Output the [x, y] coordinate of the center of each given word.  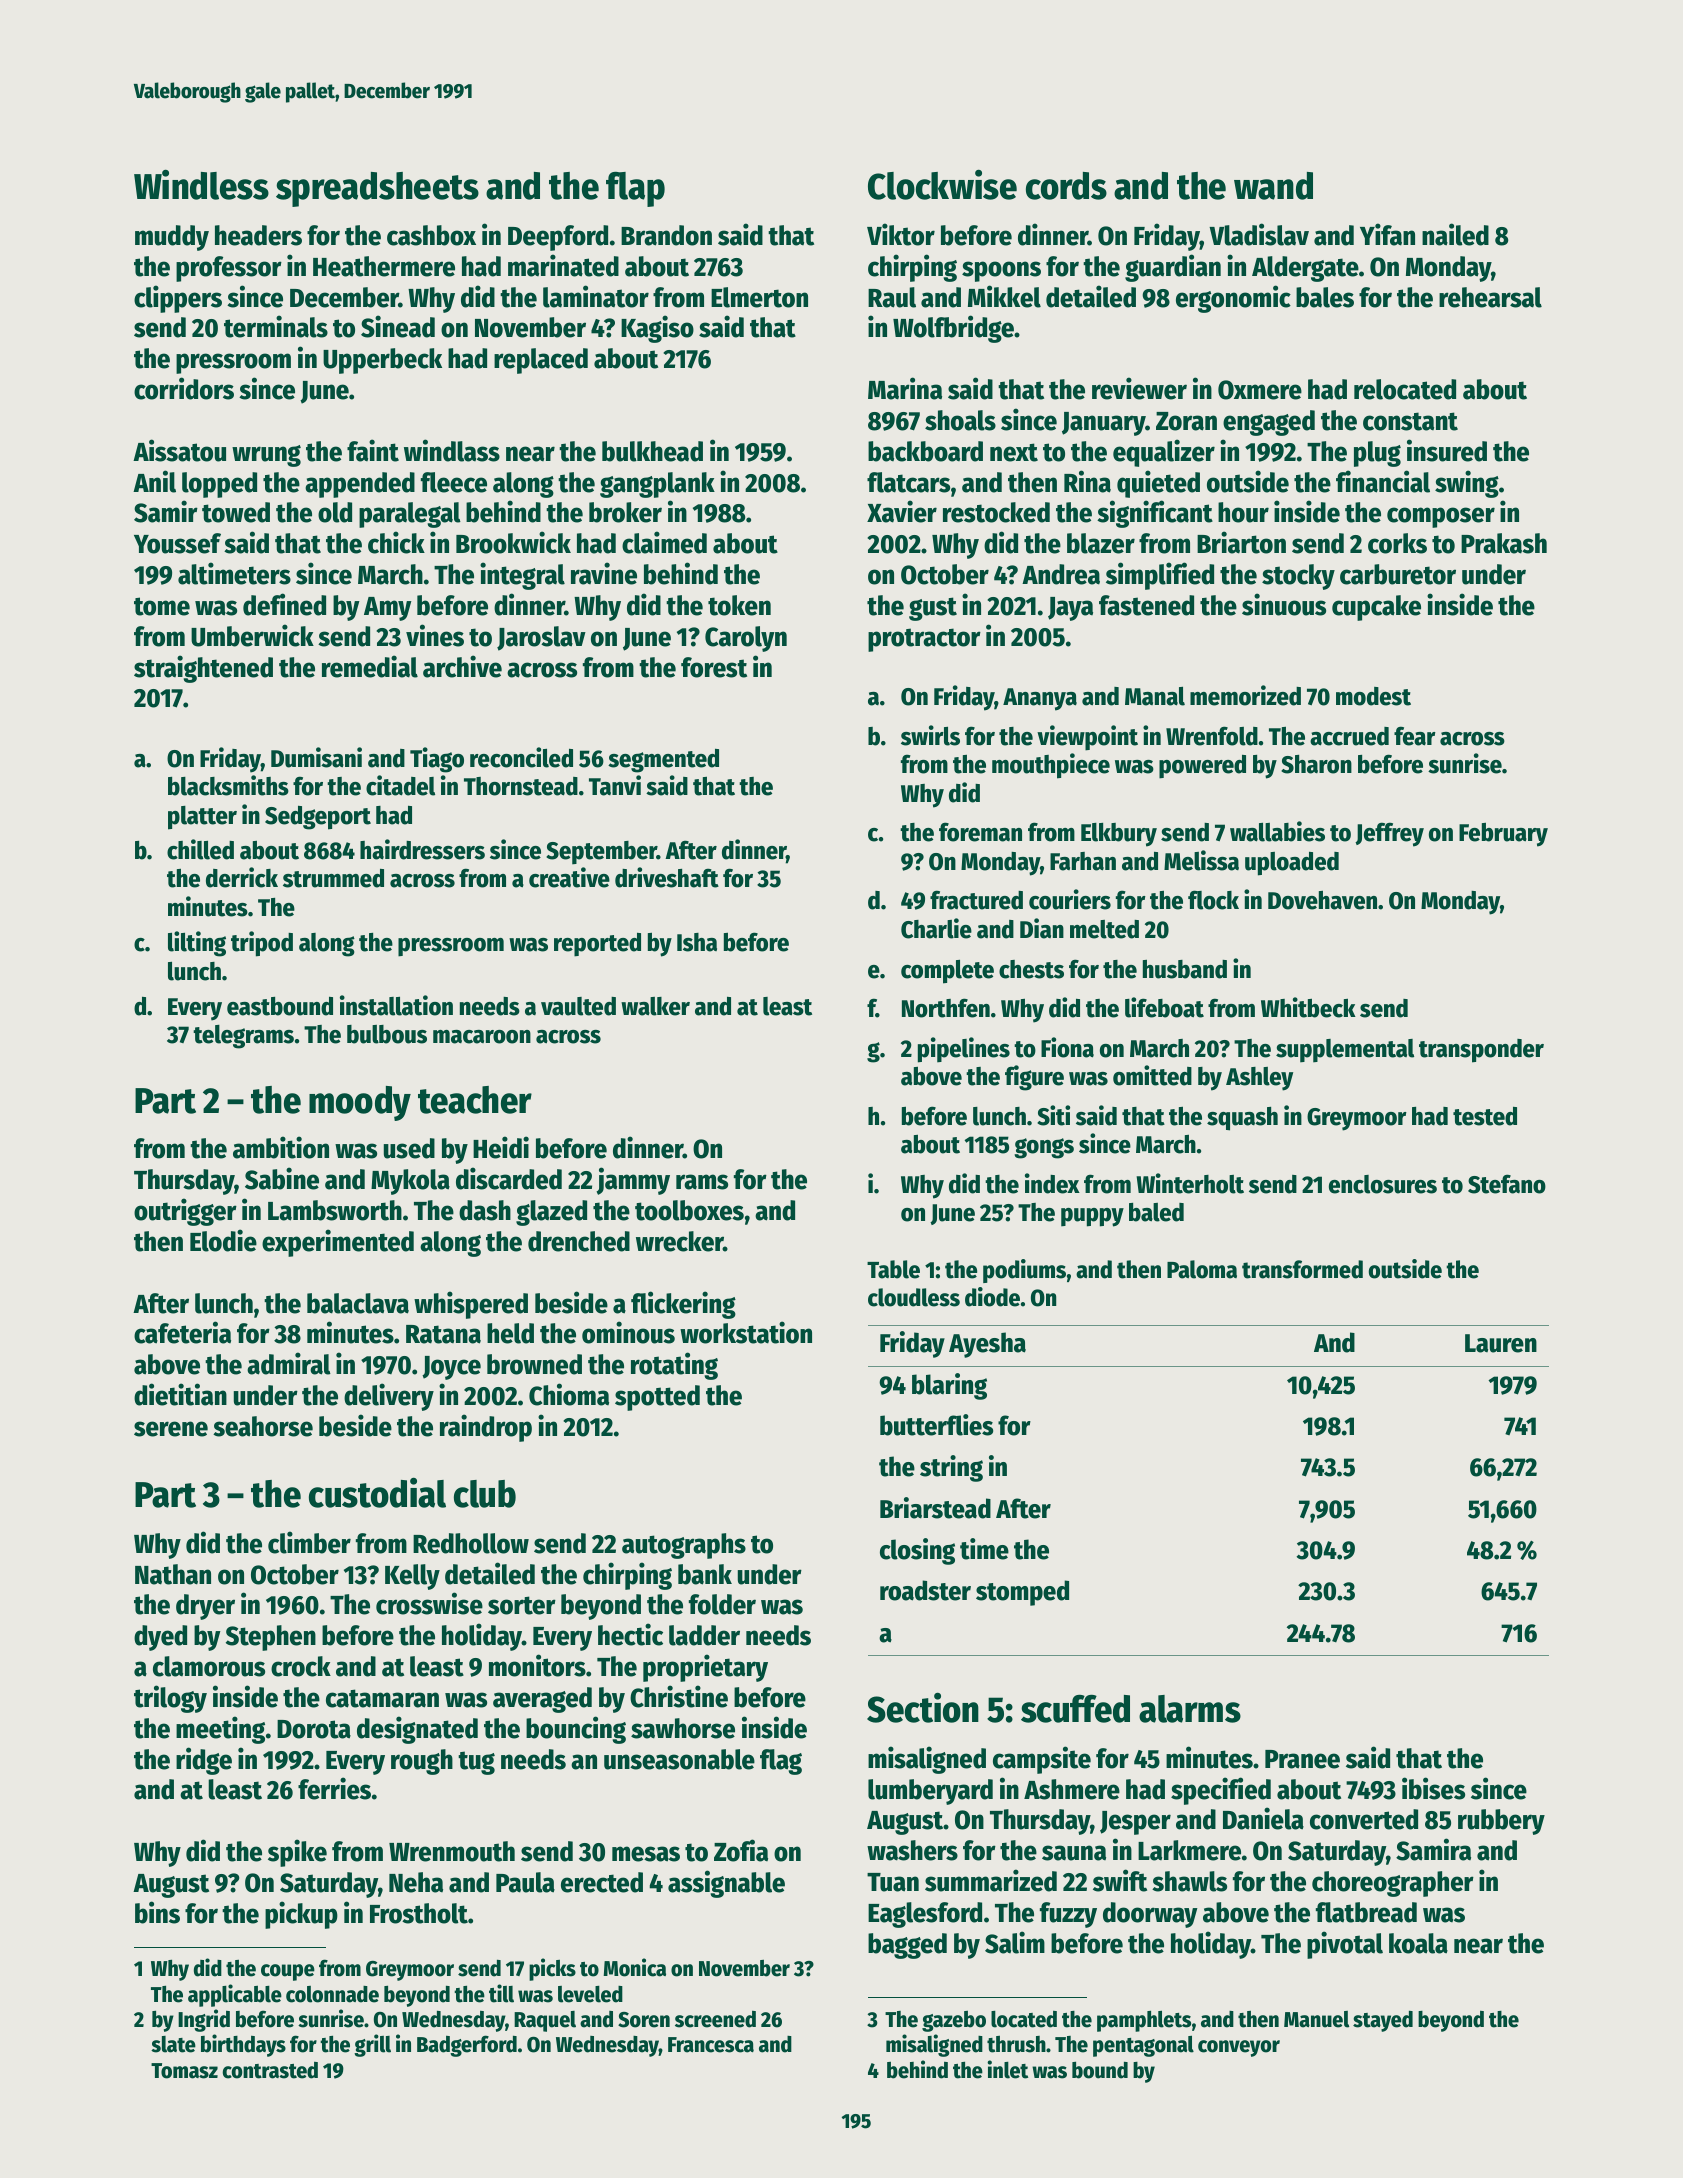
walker [655, 1006]
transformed [1302, 1269]
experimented [338, 1243]
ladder [704, 1635]
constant [1410, 421]
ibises [1433, 1788]
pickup [301, 1915]
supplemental [1345, 1051]
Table [893, 1269]
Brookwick [513, 542]
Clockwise [942, 184]
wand [1273, 186]
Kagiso [657, 329]
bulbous [387, 1034]
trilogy [170, 1699]
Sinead [398, 326]
